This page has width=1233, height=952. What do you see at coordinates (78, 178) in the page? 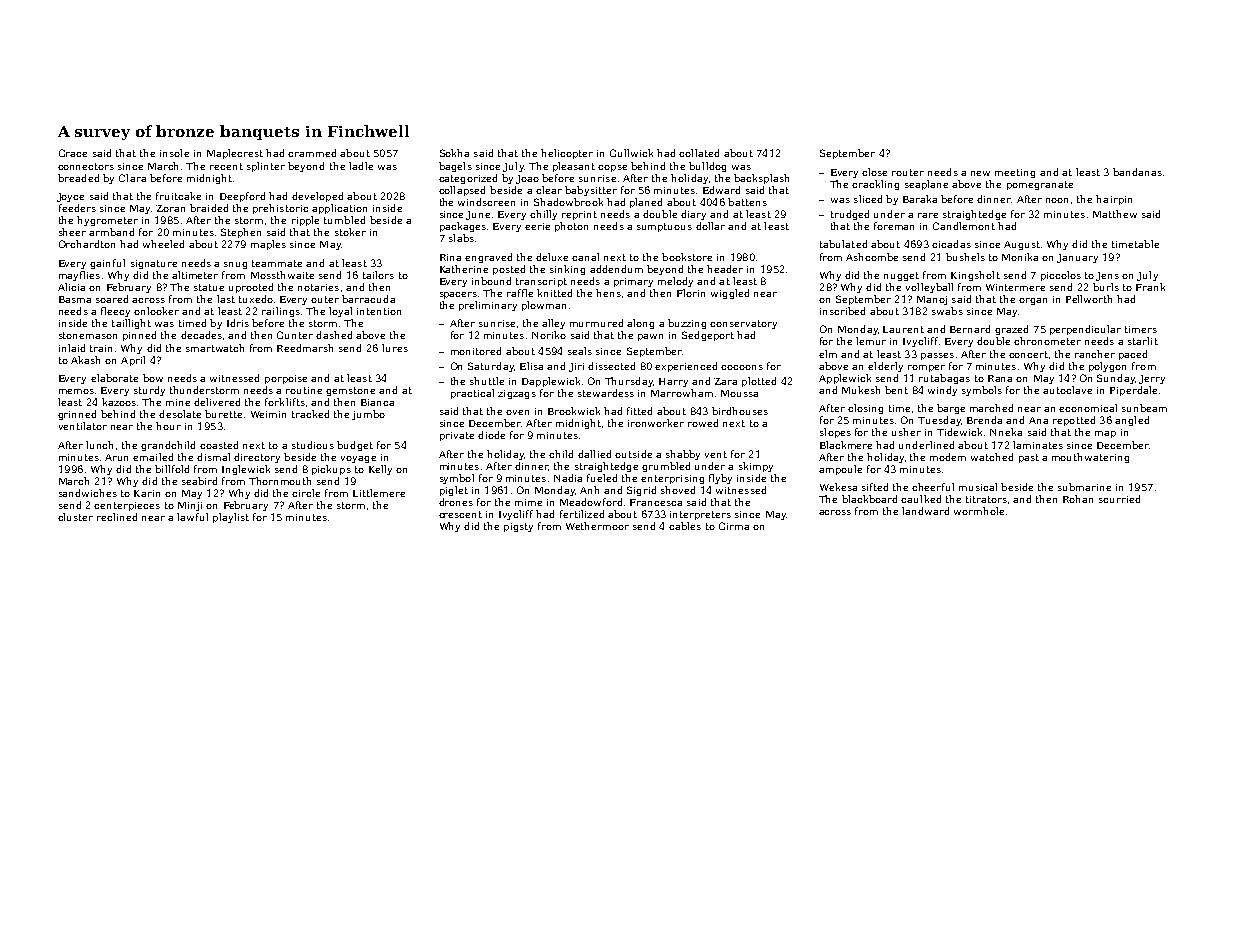
I see `breaded` at bounding box center [78, 178].
